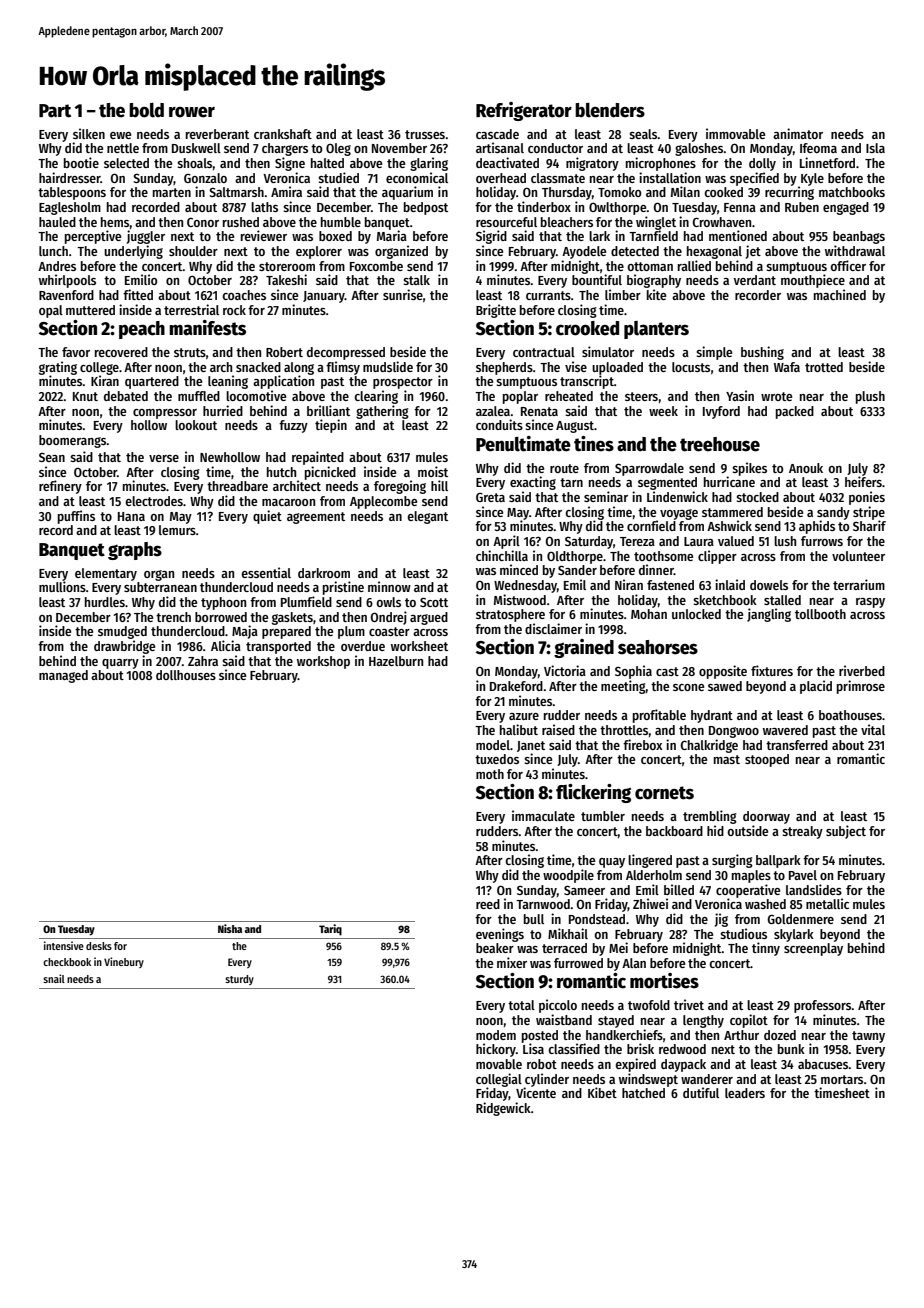 This screenshot has width=924, height=1308. Describe the element at coordinates (67, 962) in the screenshot. I see `checkbook` at that location.
